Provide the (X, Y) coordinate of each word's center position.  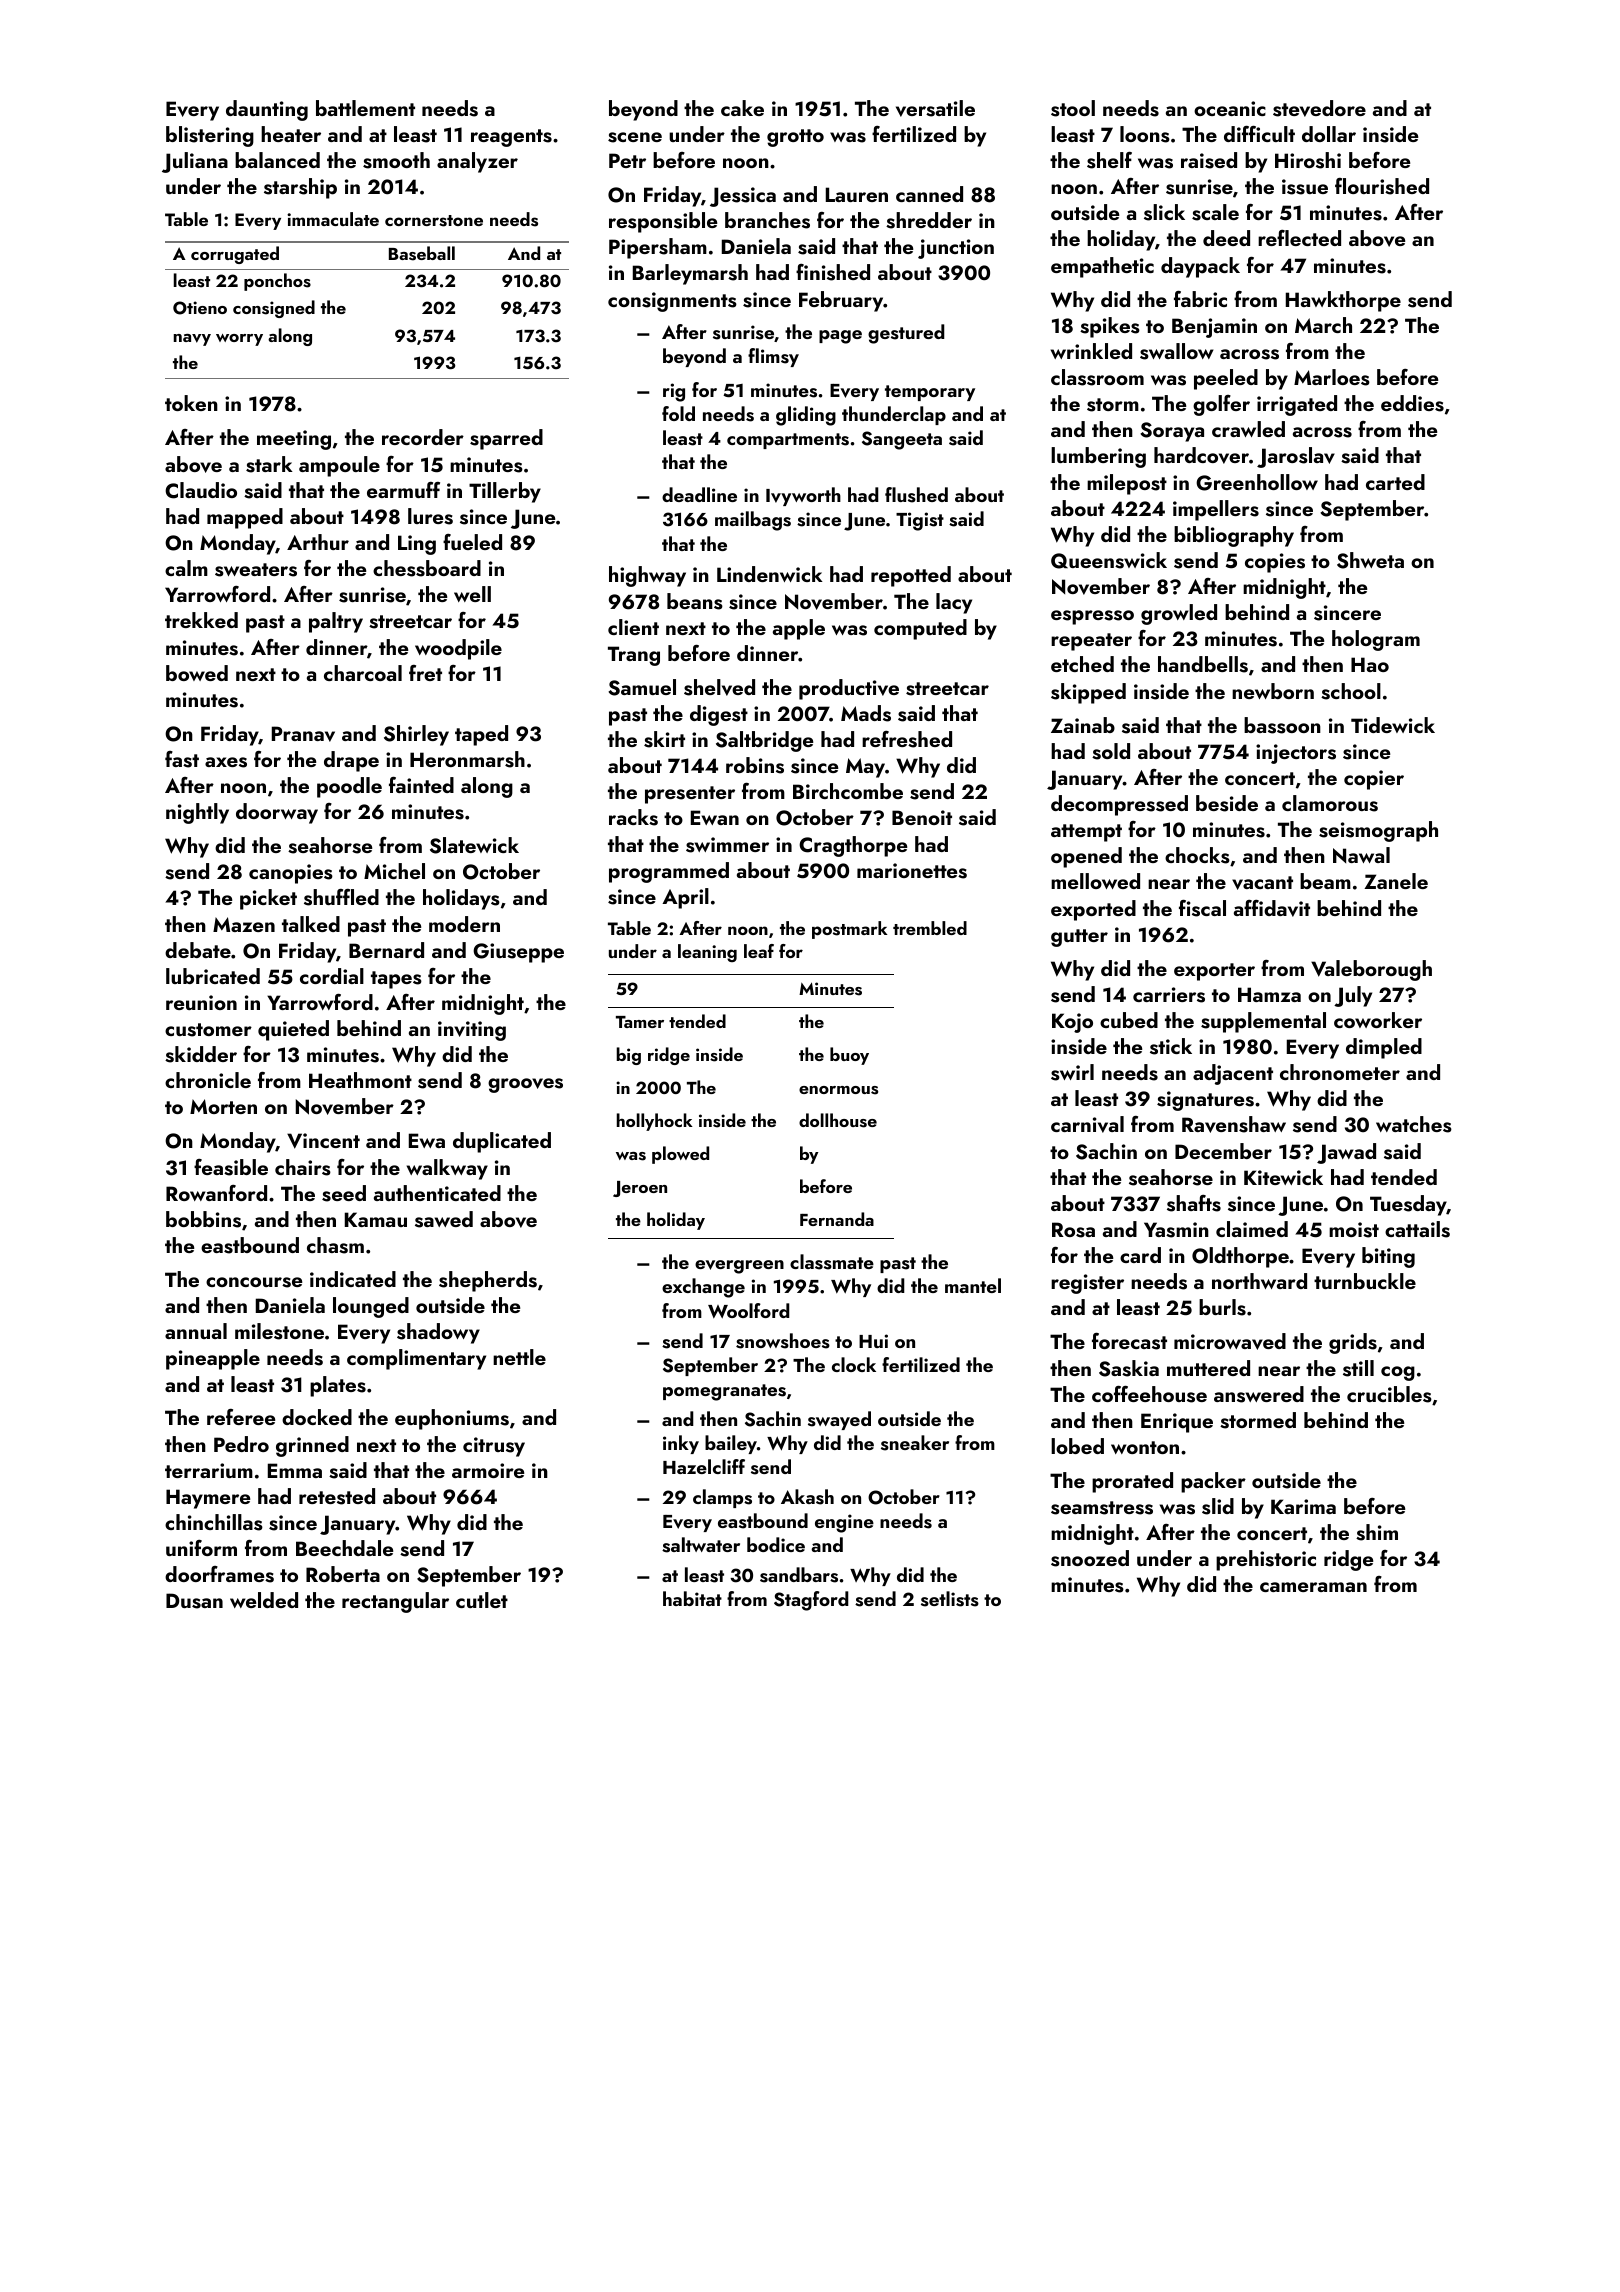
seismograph (1378, 831)
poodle (349, 787)
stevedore (1319, 108)
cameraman (1313, 1587)
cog (1398, 1373)
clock (854, 1364)
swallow (1176, 351)
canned (929, 194)
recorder (423, 437)
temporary (930, 393)
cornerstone (434, 221)
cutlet (482, 1600)
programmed (669, 872)
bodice (776, 1544)
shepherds (488, 1281)
